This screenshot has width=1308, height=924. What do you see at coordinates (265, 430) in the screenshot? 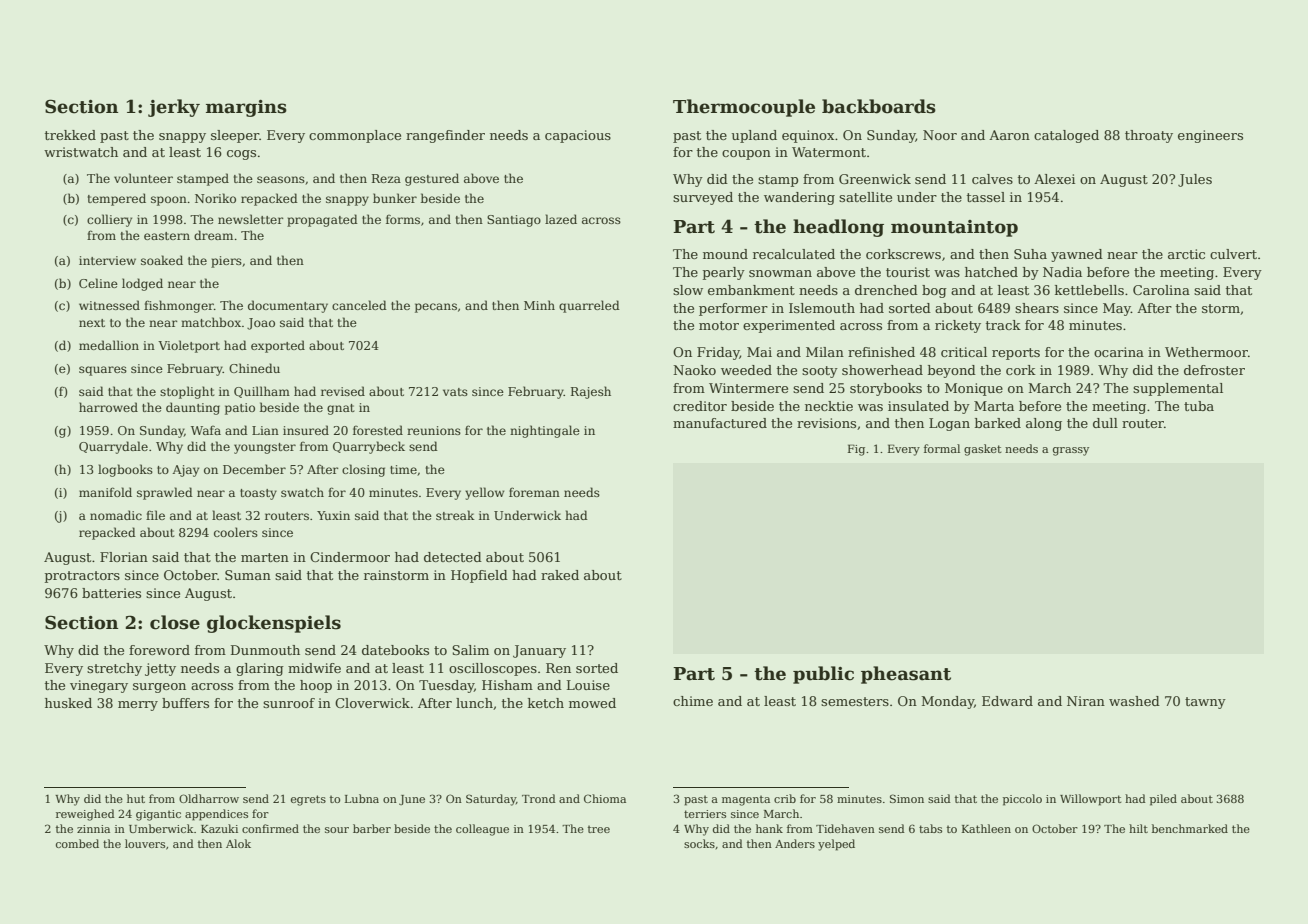
I see `Lian` at bounding box center [265, 430].
